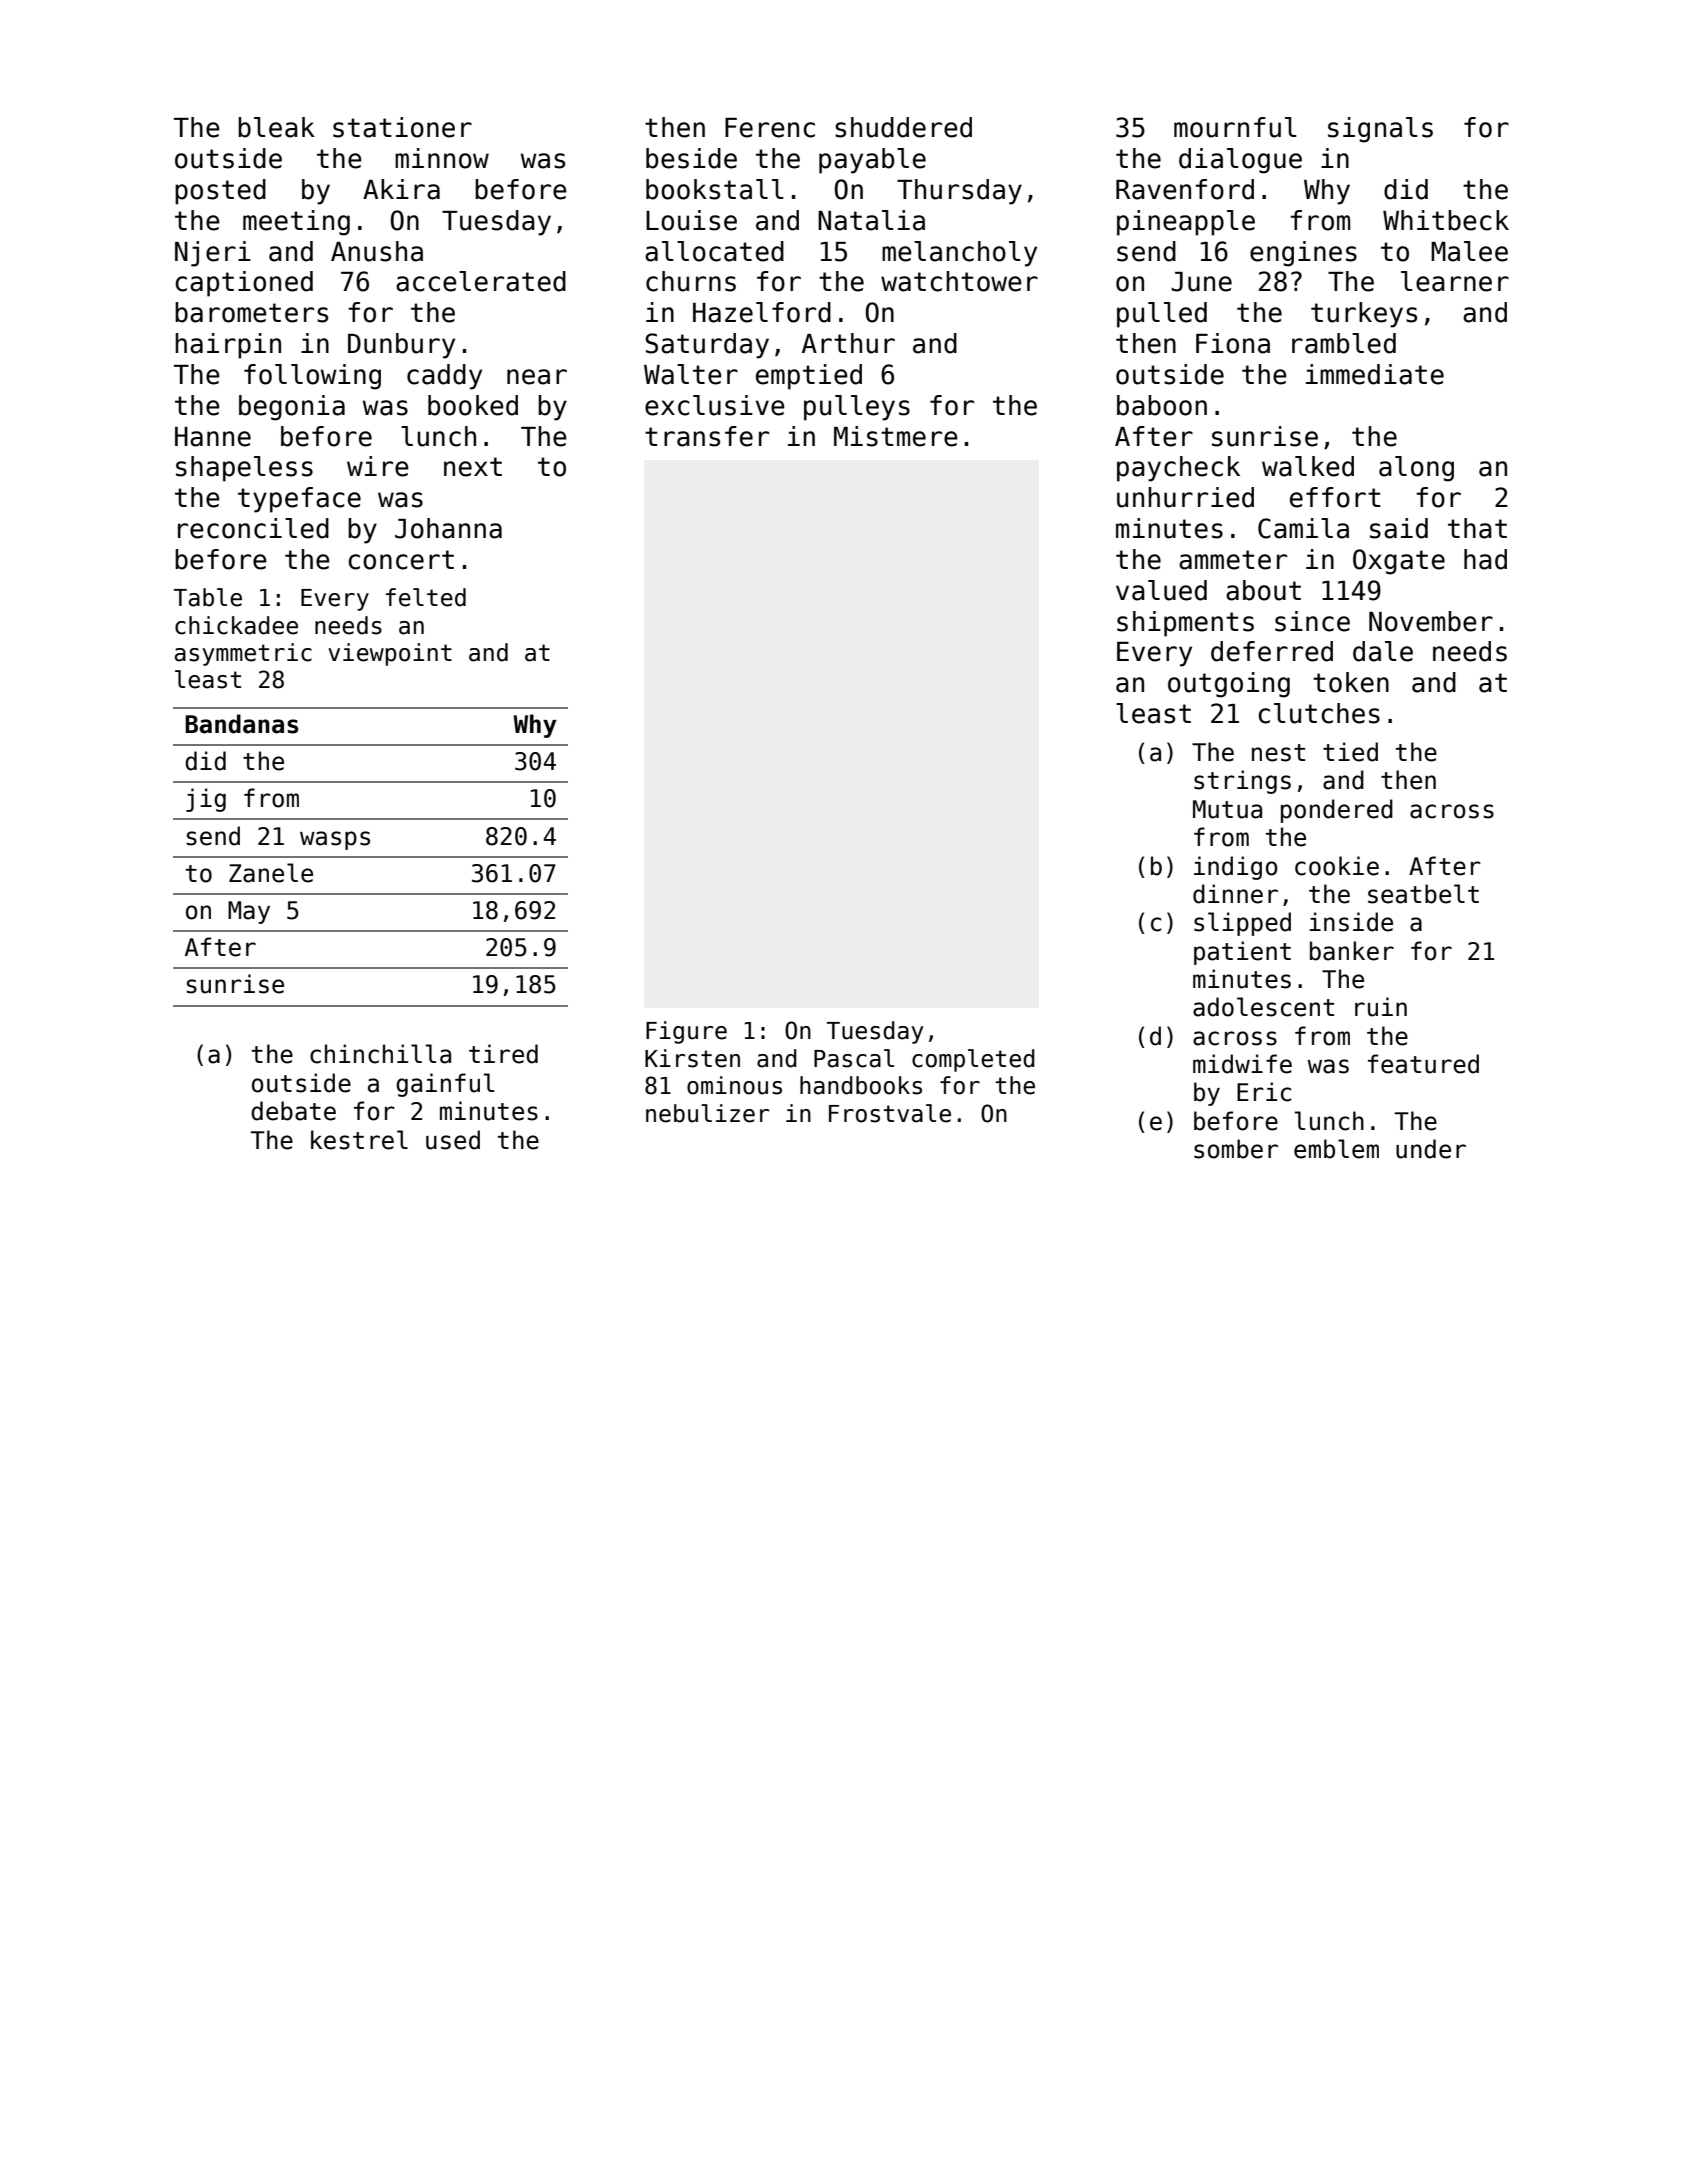 Image resolution: width=1683 pixels, height=2178 pixels. I want to click on Ferenc, so click(770, 128).
